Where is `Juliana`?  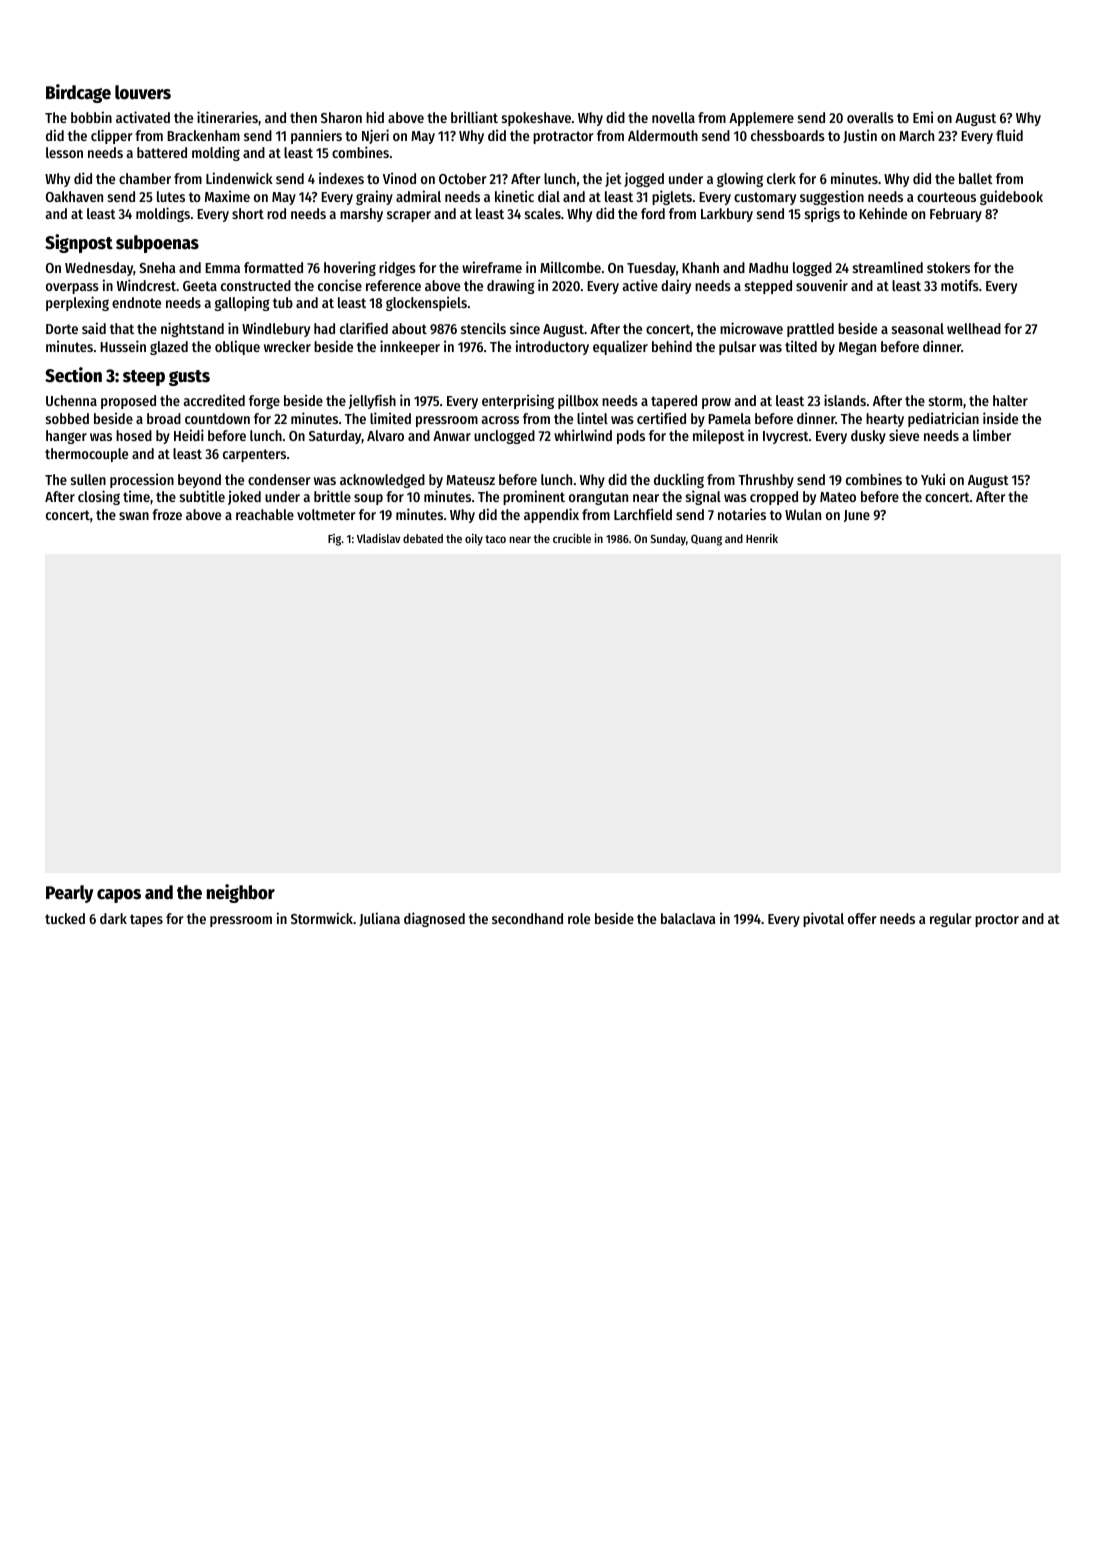
Juliana is located at coordinates (379, 919).
